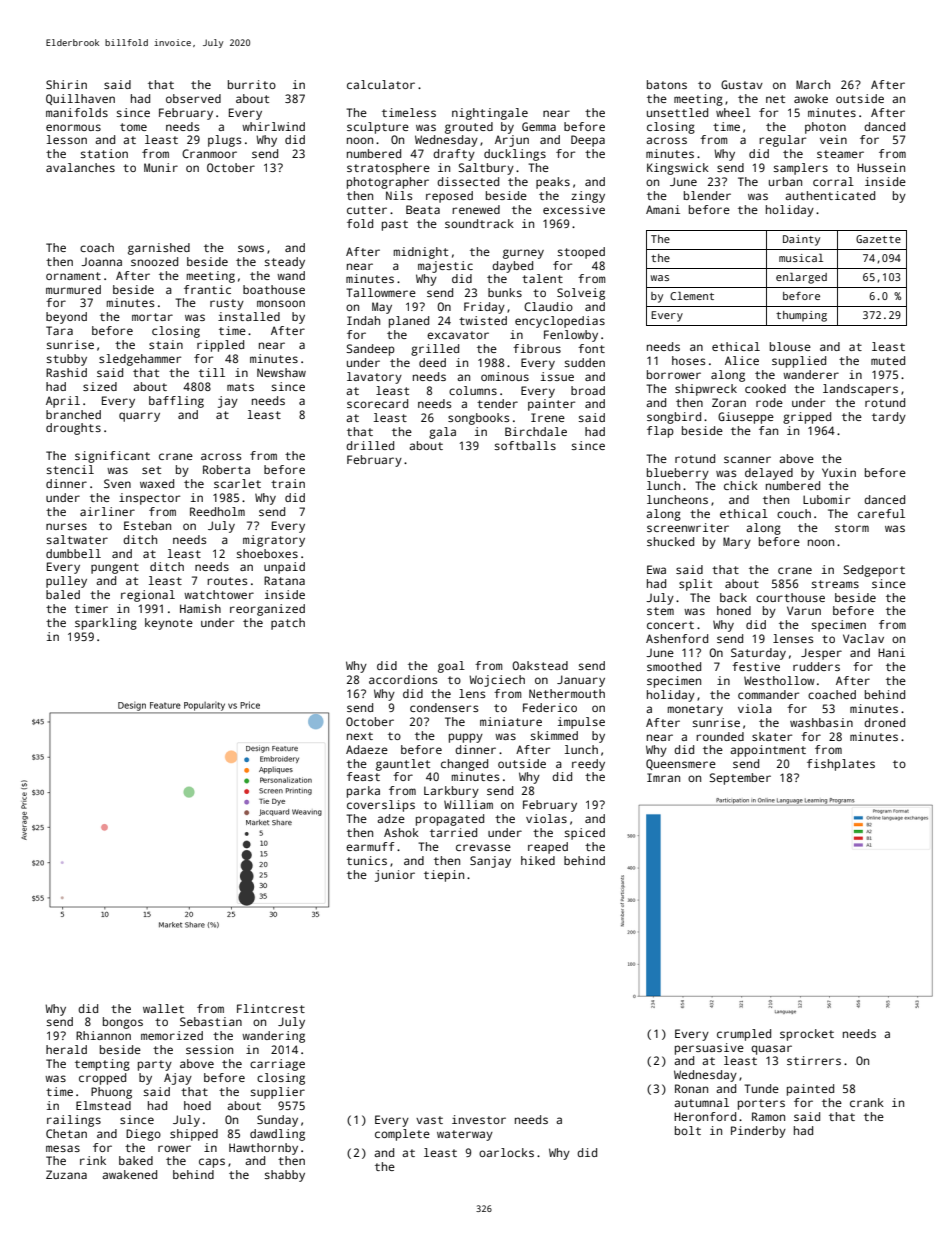  I want to click on persuasive, so click(709, 1049).
